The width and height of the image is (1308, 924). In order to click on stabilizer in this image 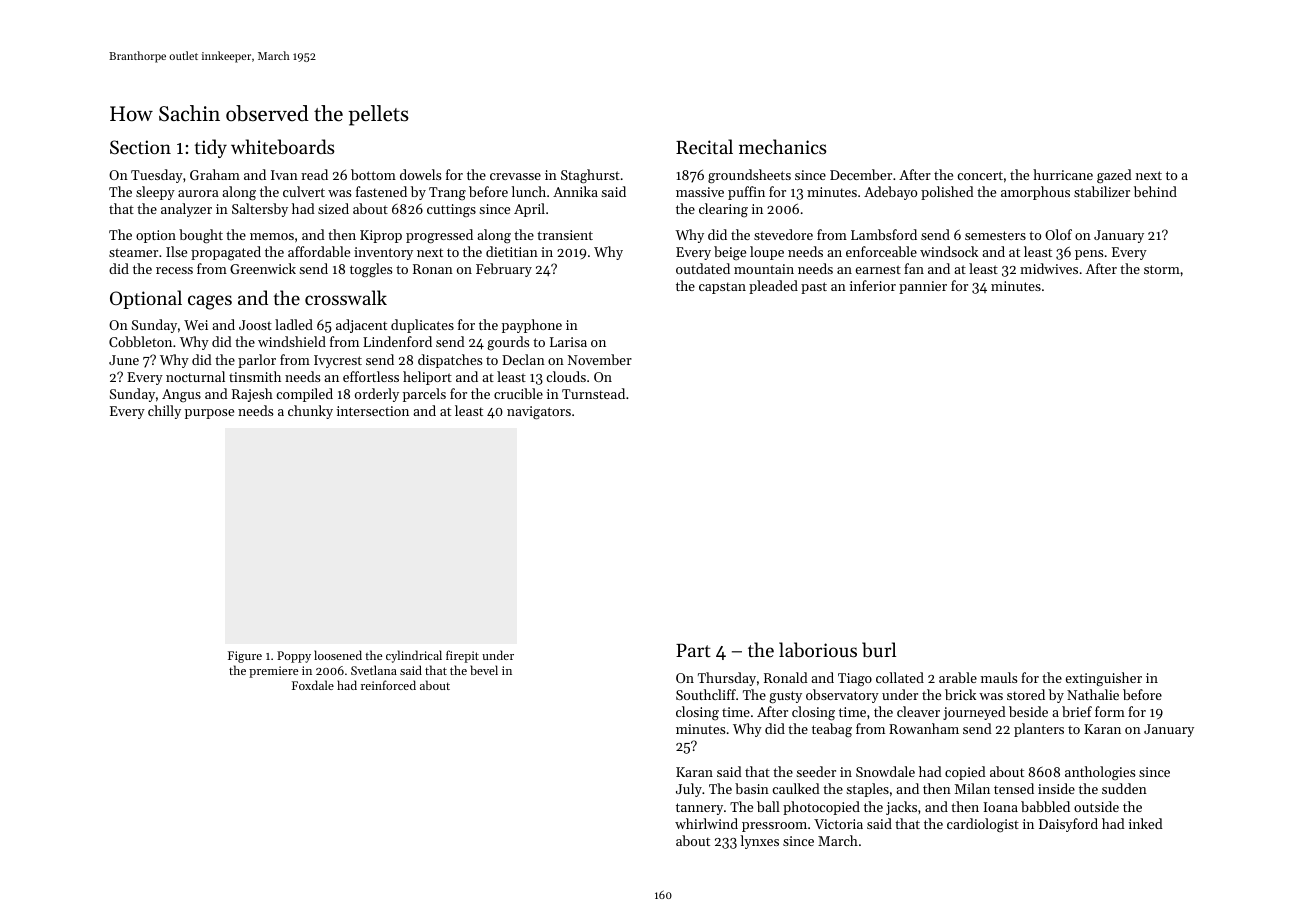, I will do `click(1102, 191)`.
